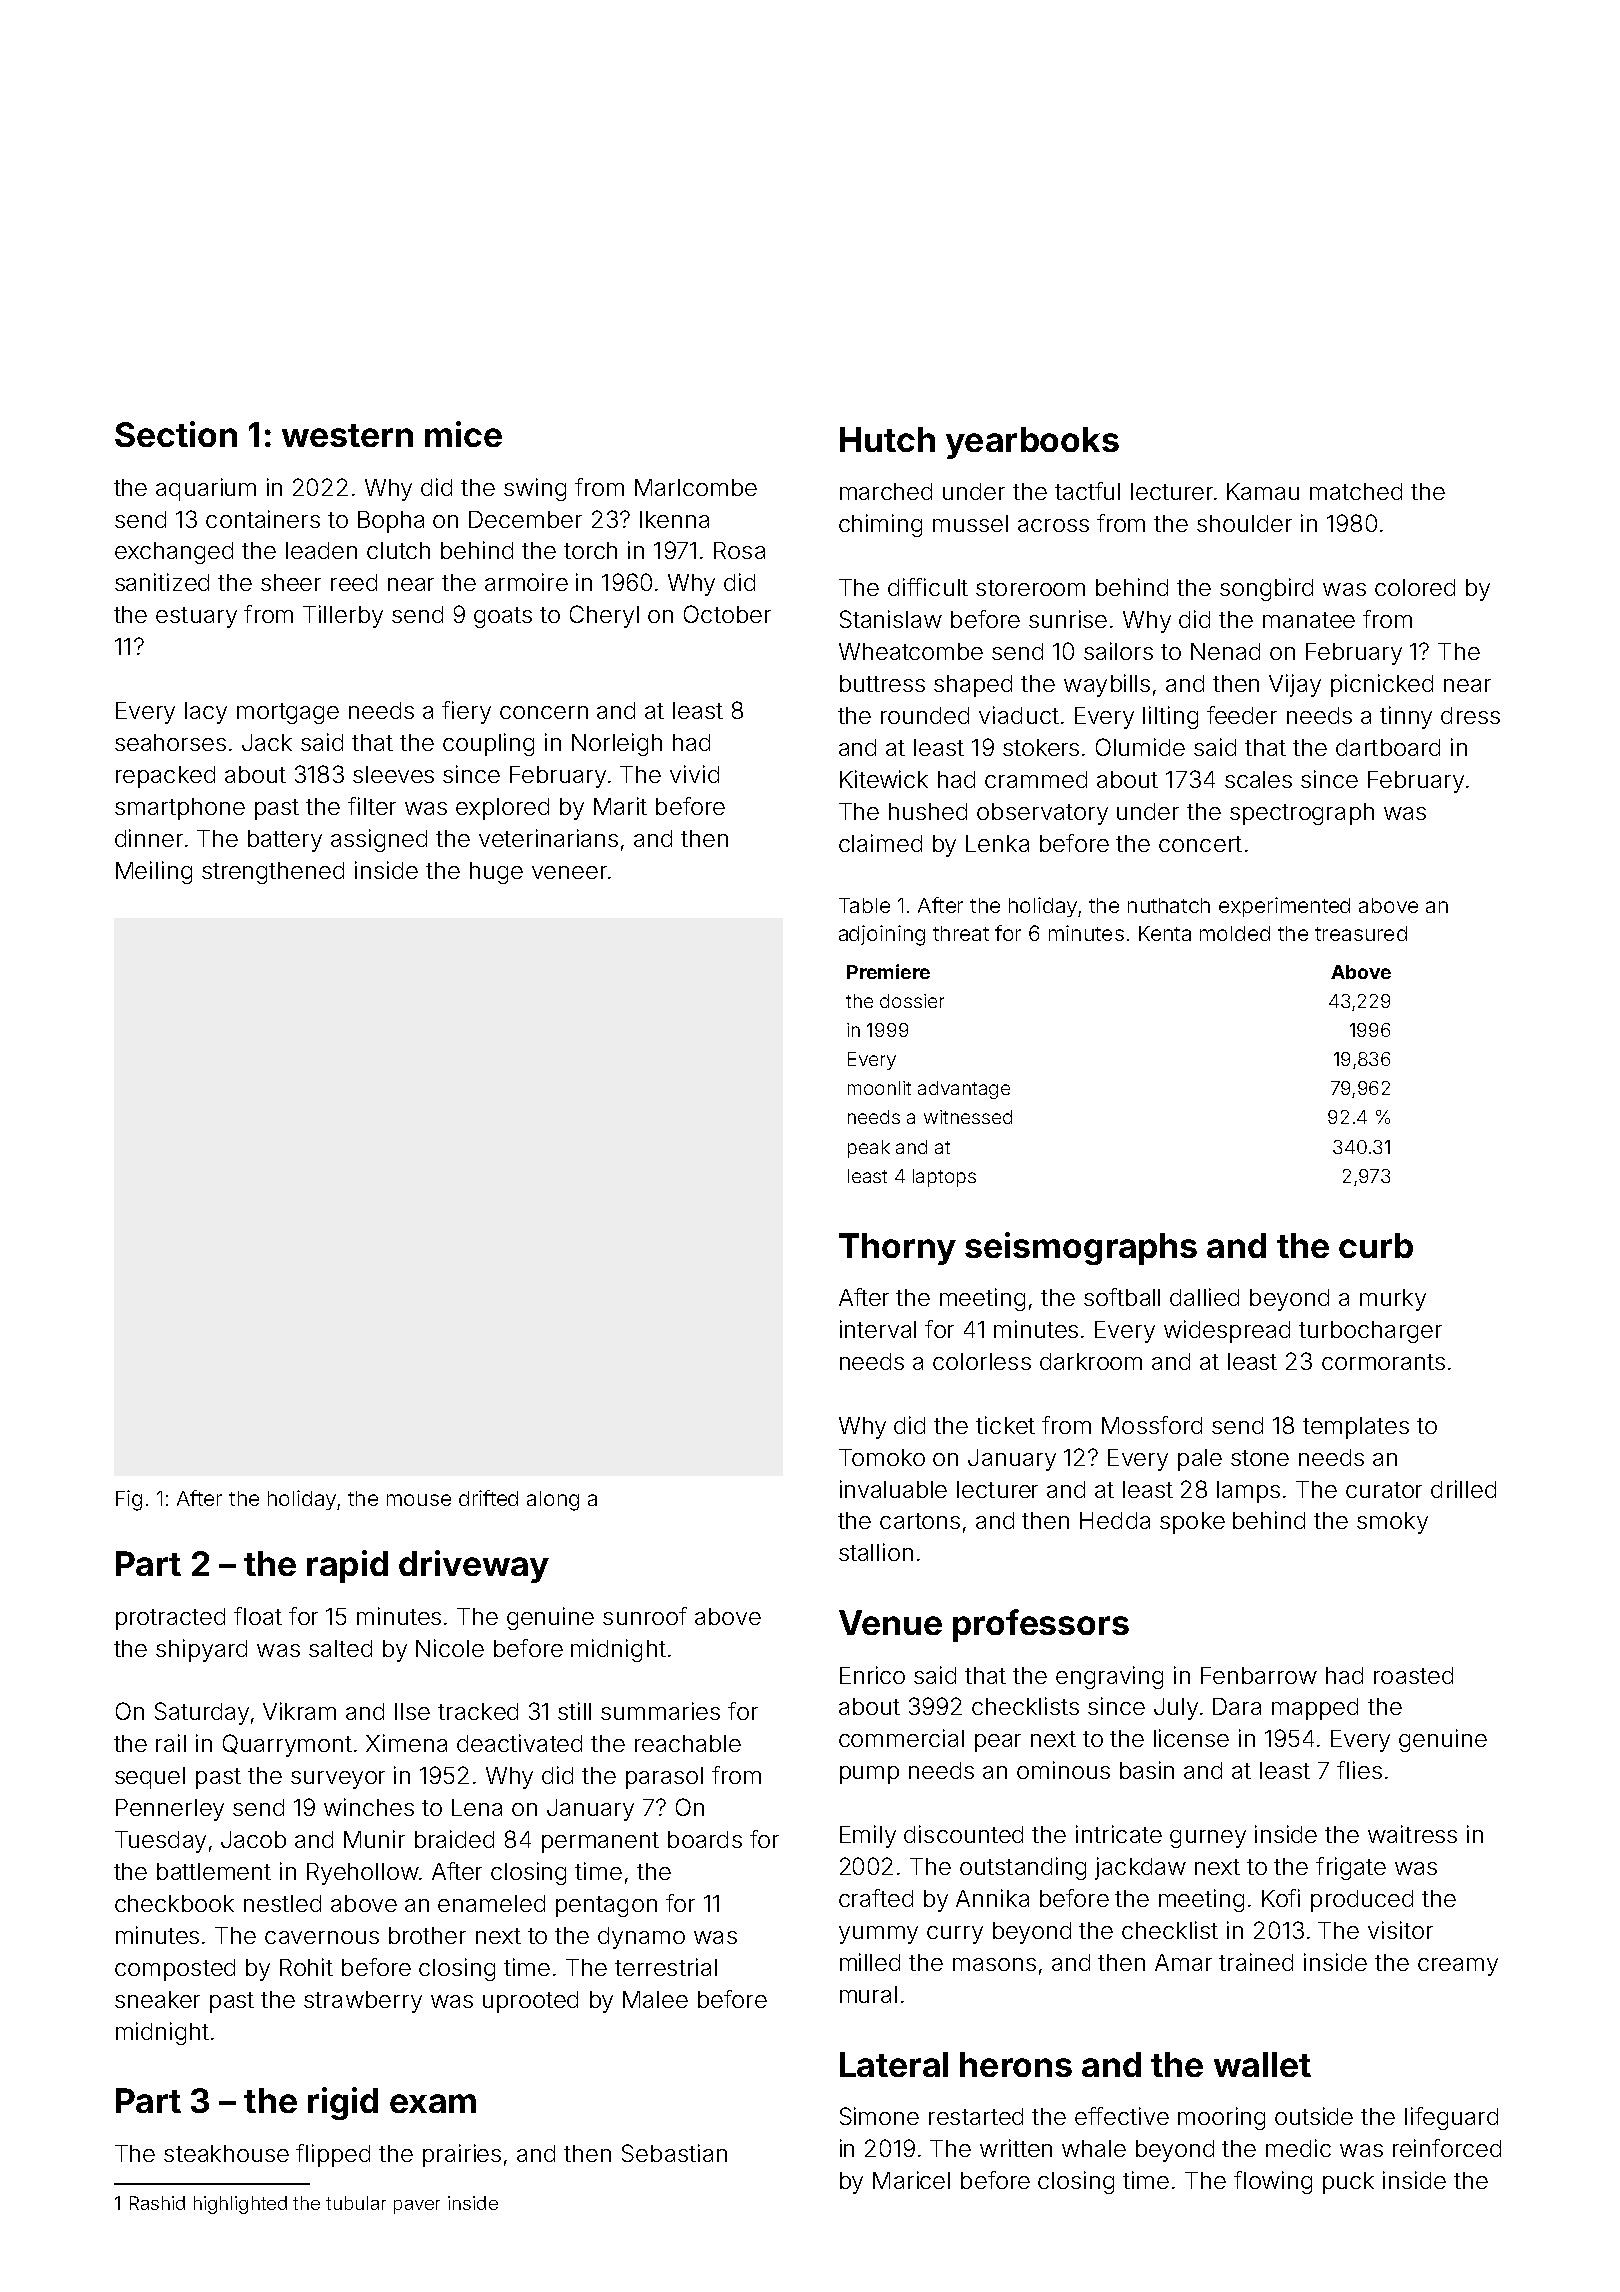  I want to click on peak, so click(869, 1149).
